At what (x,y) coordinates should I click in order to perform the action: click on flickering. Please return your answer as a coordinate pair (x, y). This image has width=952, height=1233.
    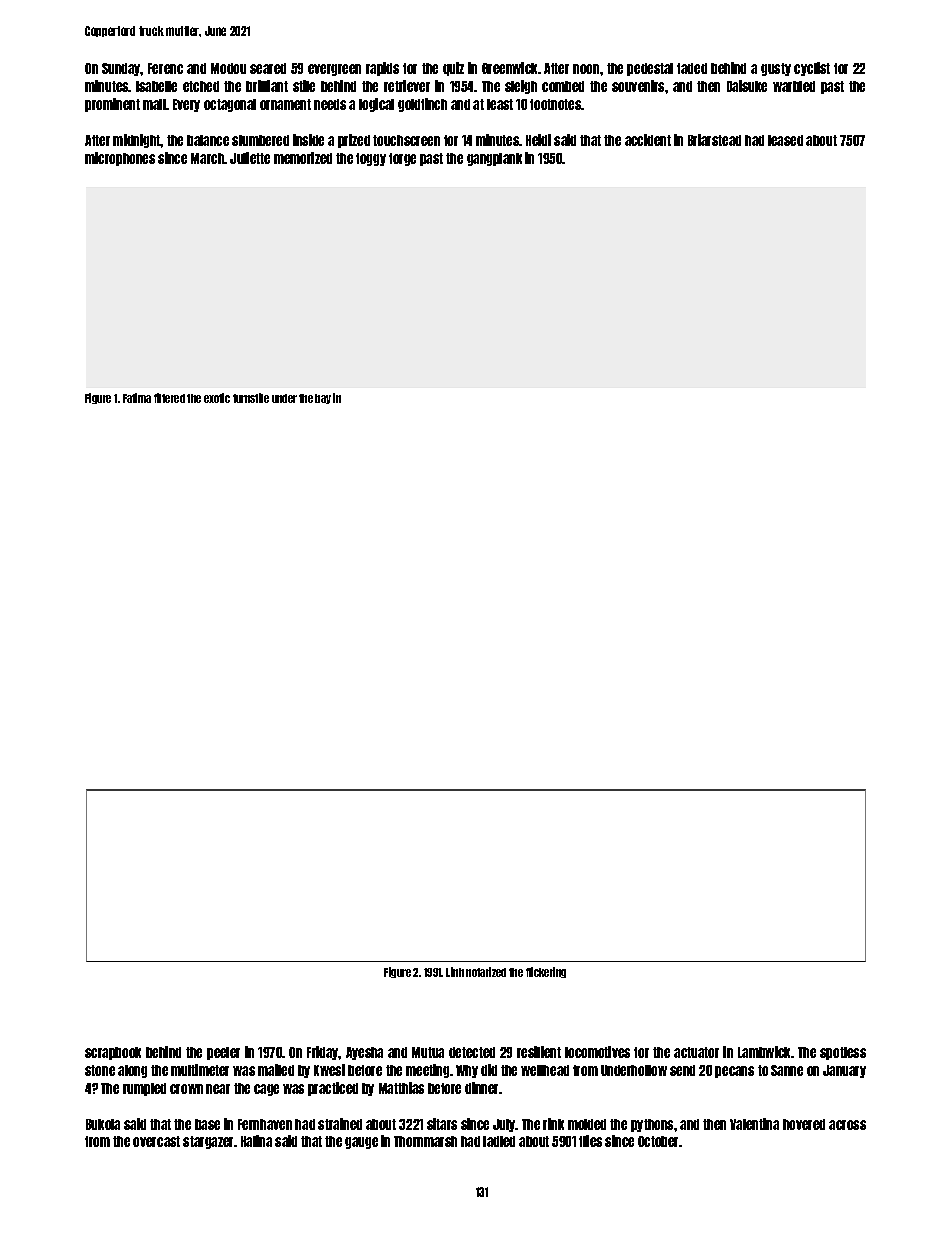
    Looking at the image, I should click on (546, 972).
